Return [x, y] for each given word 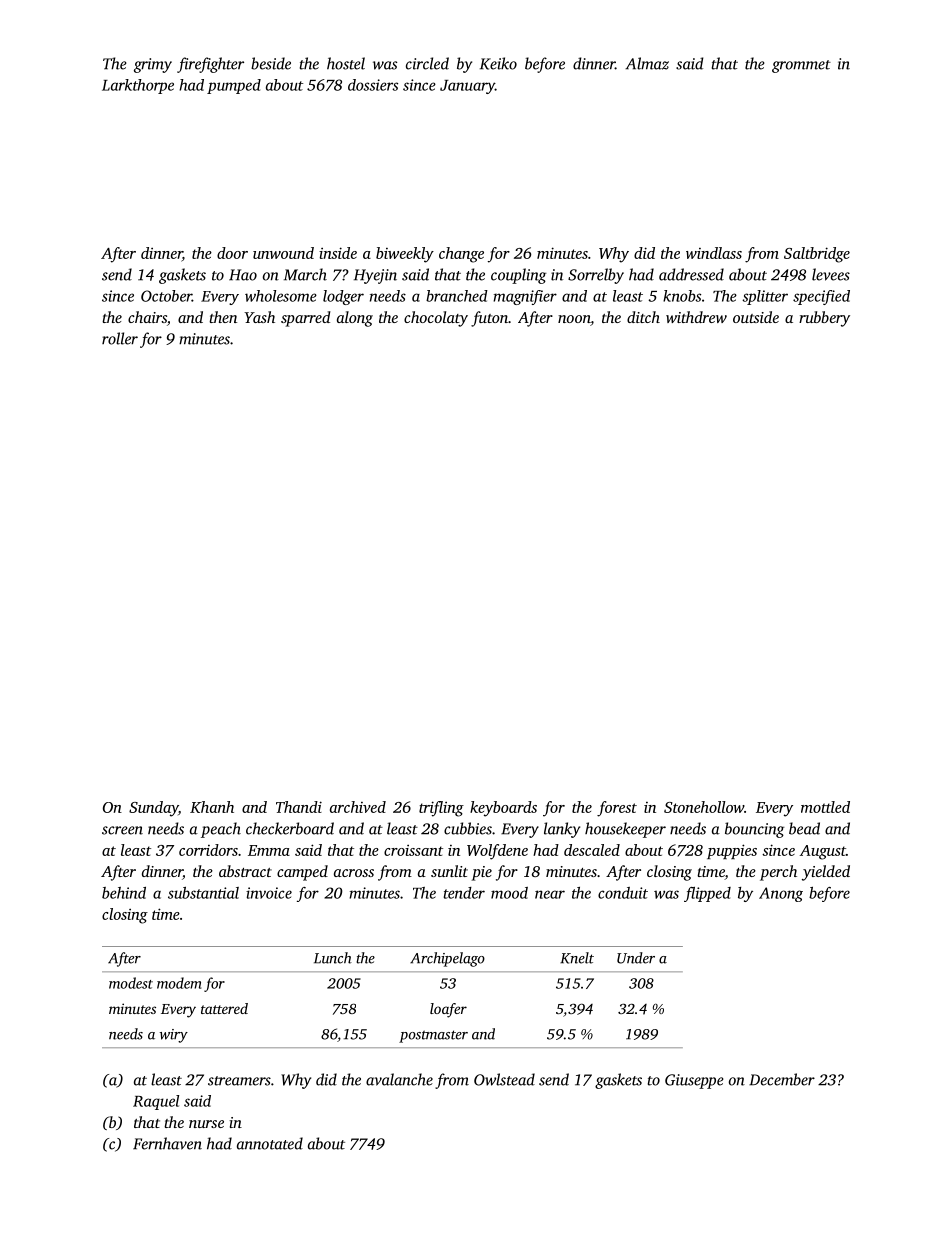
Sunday [153, 809]
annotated [270, 1143]
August [823, 852]
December [782, 1079]
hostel [346, 63]
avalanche [399, 1079]
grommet [801, 66]
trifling [441, 809]
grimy [153, 65]
